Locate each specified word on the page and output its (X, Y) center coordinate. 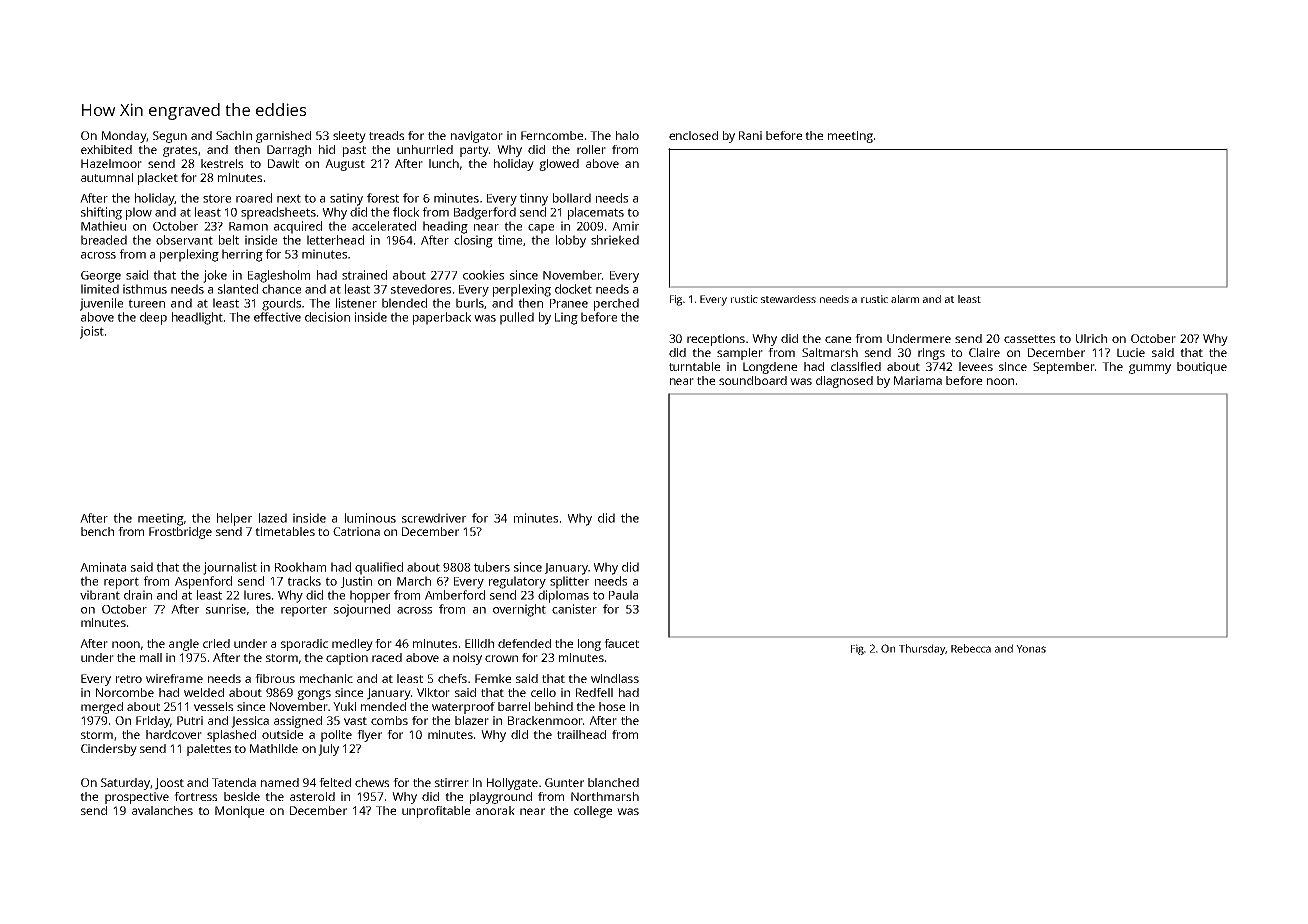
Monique (239, 812)
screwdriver (434, 518)
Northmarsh (605, 796)
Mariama (918, 380)
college (593, 812)
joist (92, 332)
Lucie (1131, 352)
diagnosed (844, 382)
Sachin (234, 135)
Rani (750, 135)
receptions (716, 340)
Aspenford (203, 582)
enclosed (693, 135)
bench (97, 531)
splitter (569, 582)
